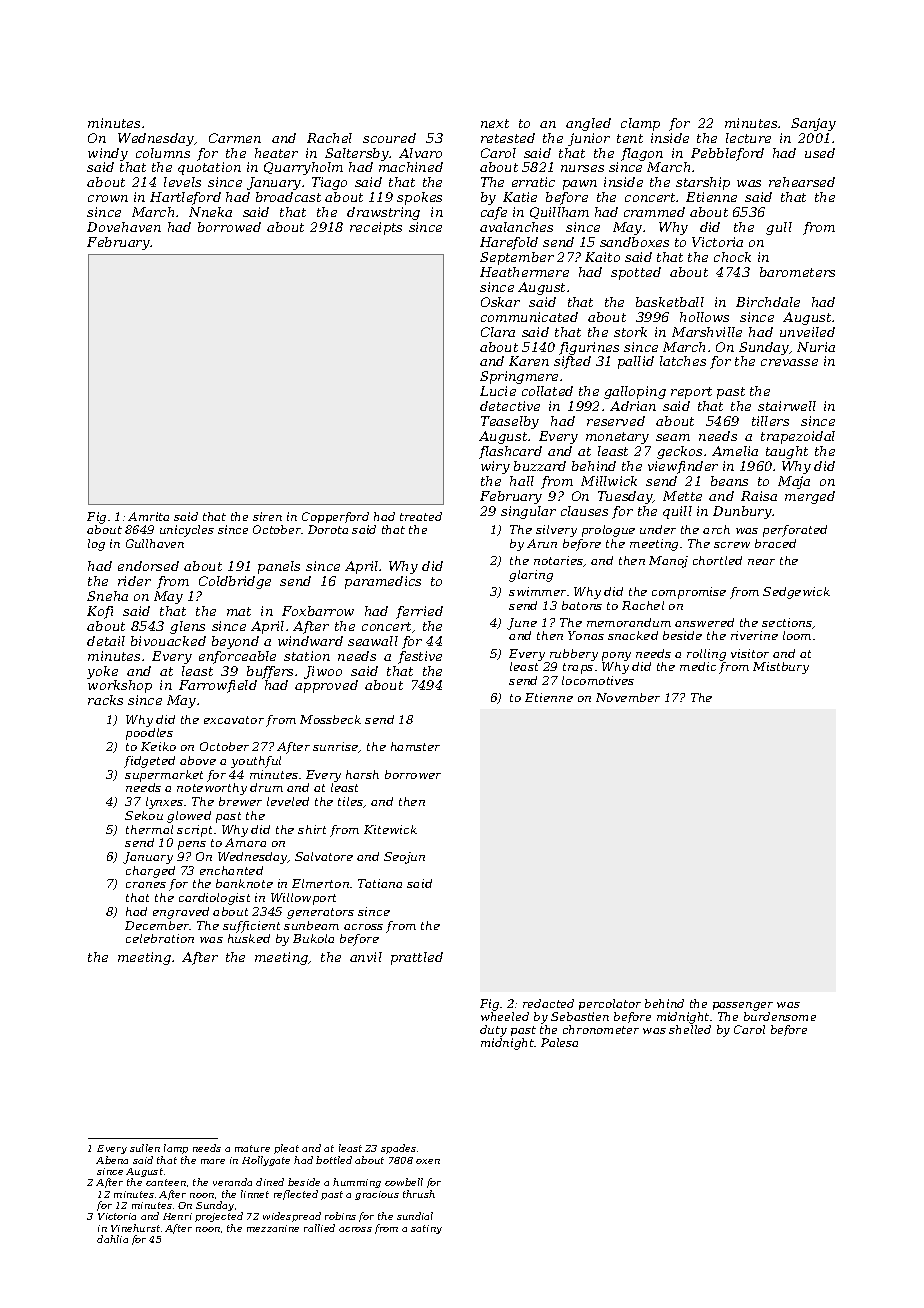  I want to click on lecture, so click(748, 138).
